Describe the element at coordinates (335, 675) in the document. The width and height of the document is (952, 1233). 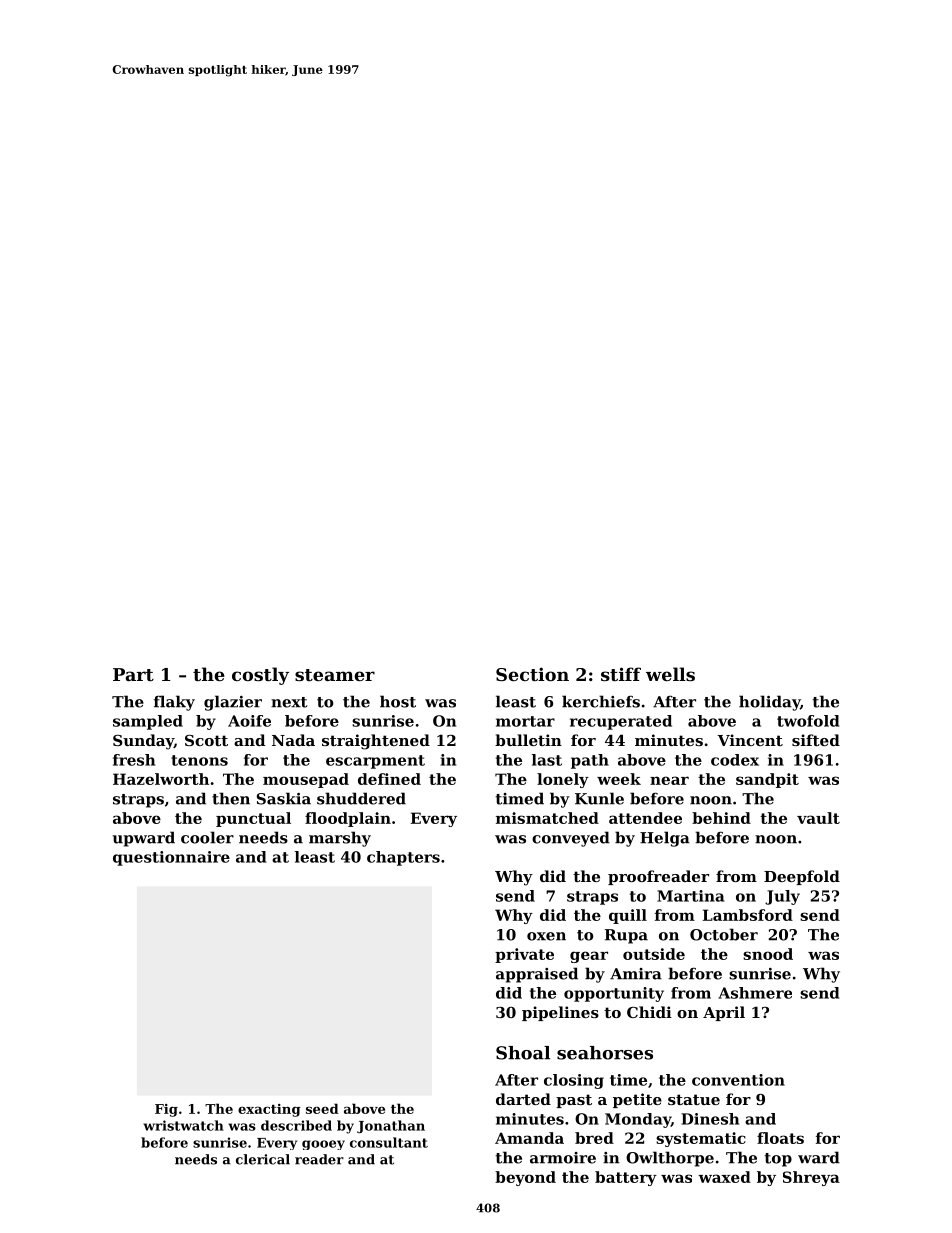
I see `steamer` at that location.
